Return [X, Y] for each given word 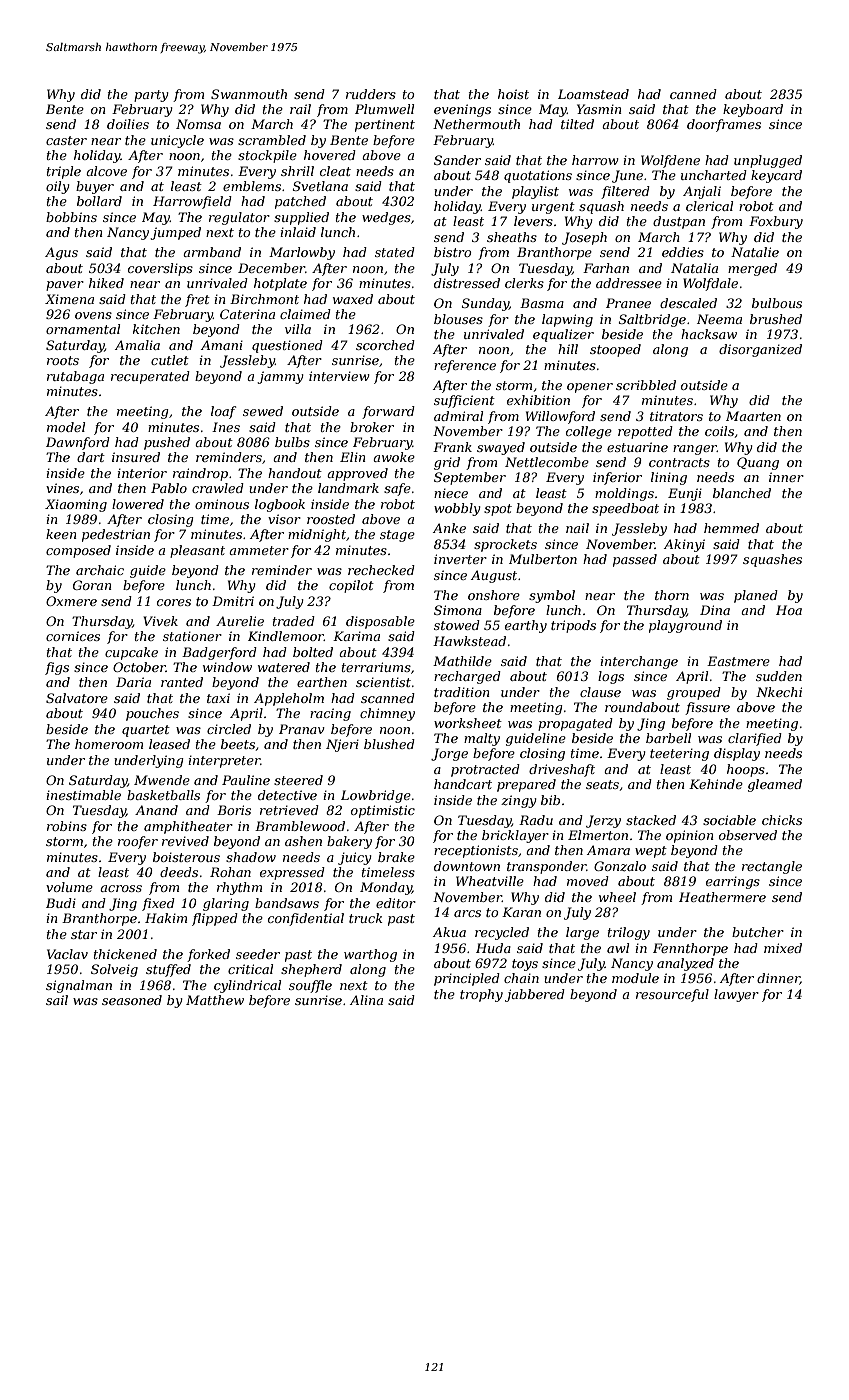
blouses [458, 319]
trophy [481, 995]
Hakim [166, 918]
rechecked [381, 570]
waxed [353, 299]
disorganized [760, 350]
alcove [106, 171]
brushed [776, 319]
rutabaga [75, 377]
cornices [73, 636]
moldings [624, 494]
